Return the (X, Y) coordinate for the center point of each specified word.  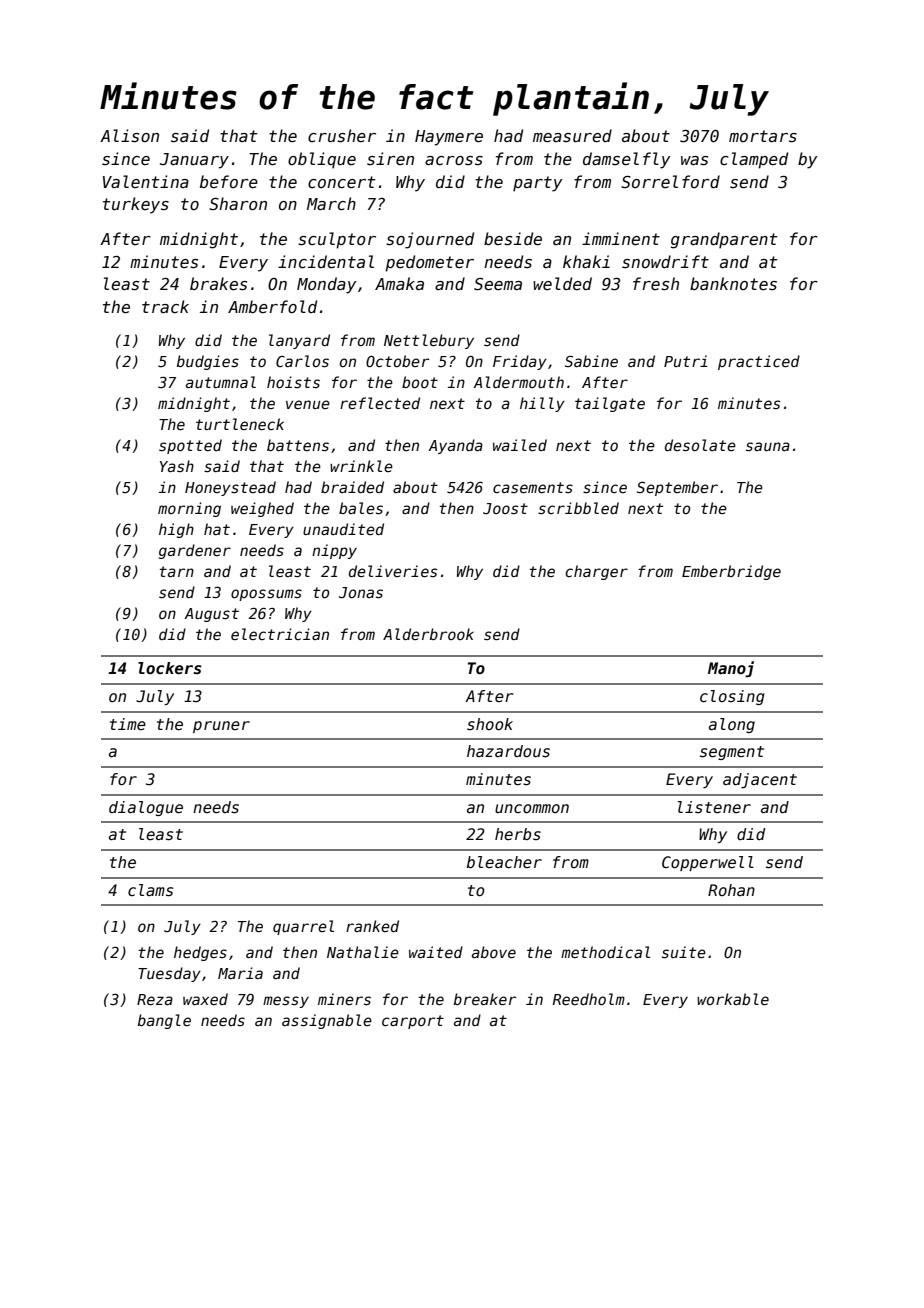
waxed (205, 999)
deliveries (393, 571)
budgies (208, 362)
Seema (498, 284)
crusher (342, 136)
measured (572, 135)
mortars (763, 136)
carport (413, 1022)
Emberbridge (731, 572)
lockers (170, 668)
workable (733, 999)
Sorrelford (670, 181)
